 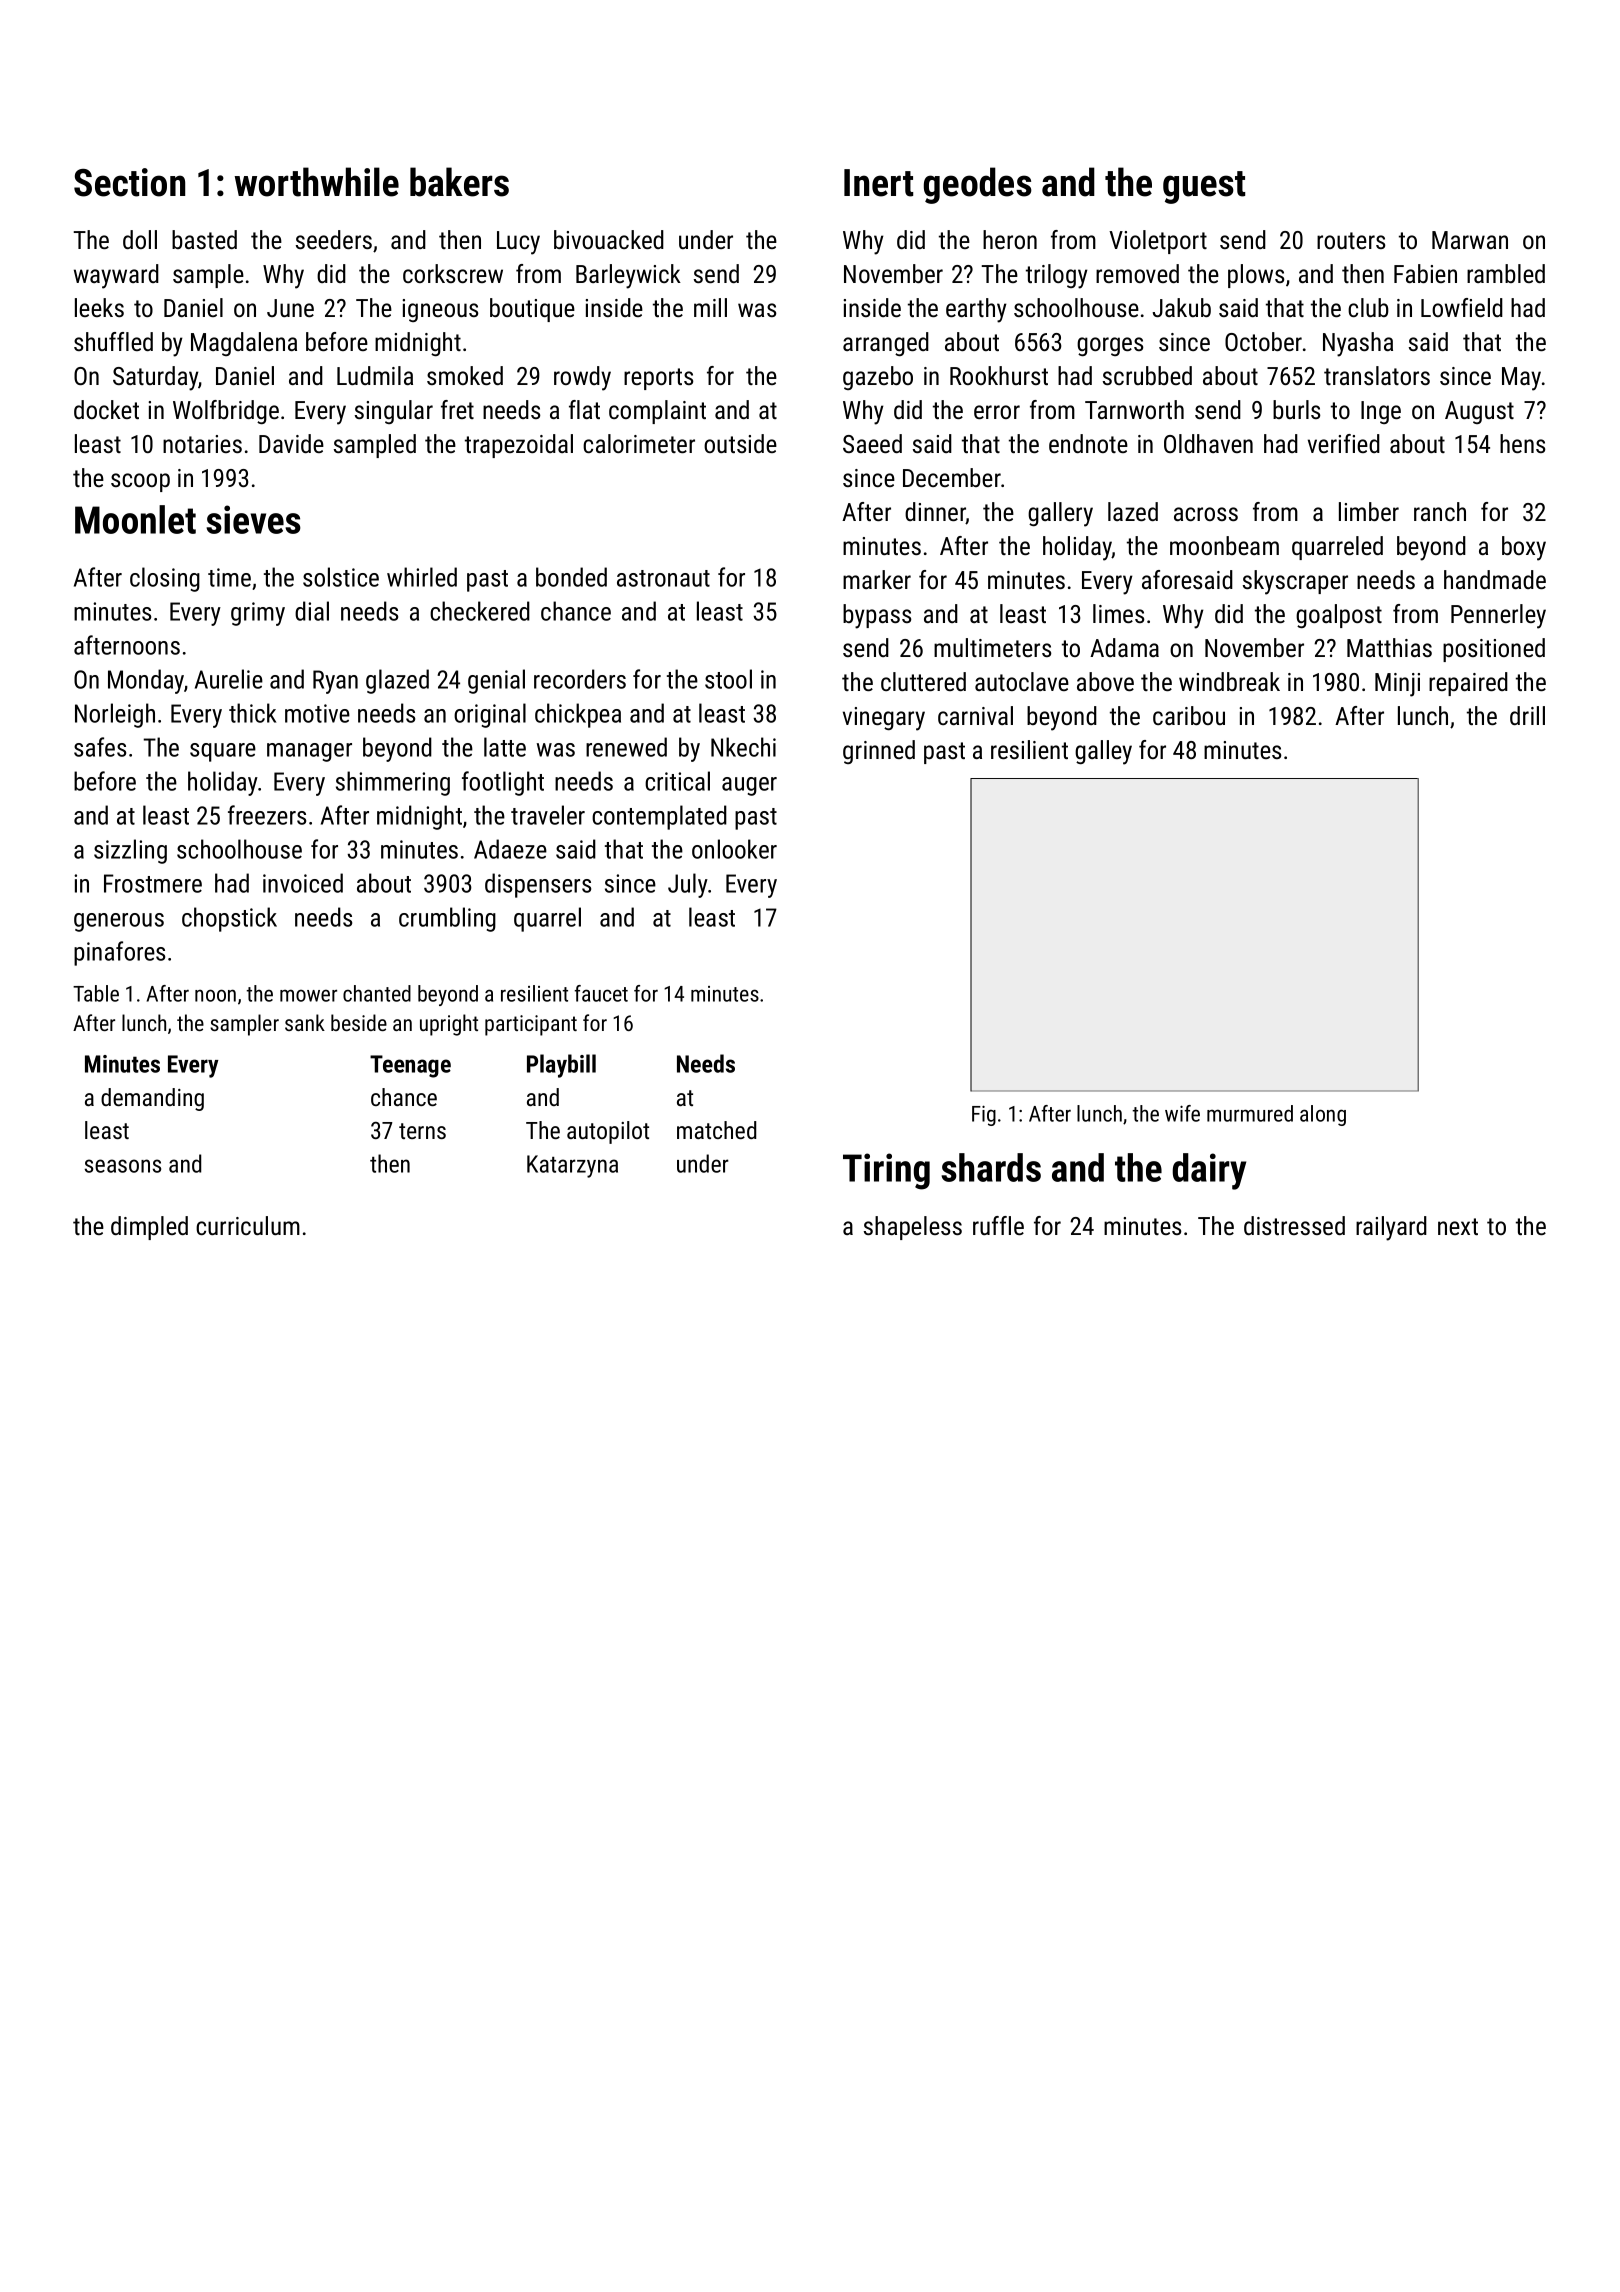 I want to click on manager, so click(x=309, y=752).
